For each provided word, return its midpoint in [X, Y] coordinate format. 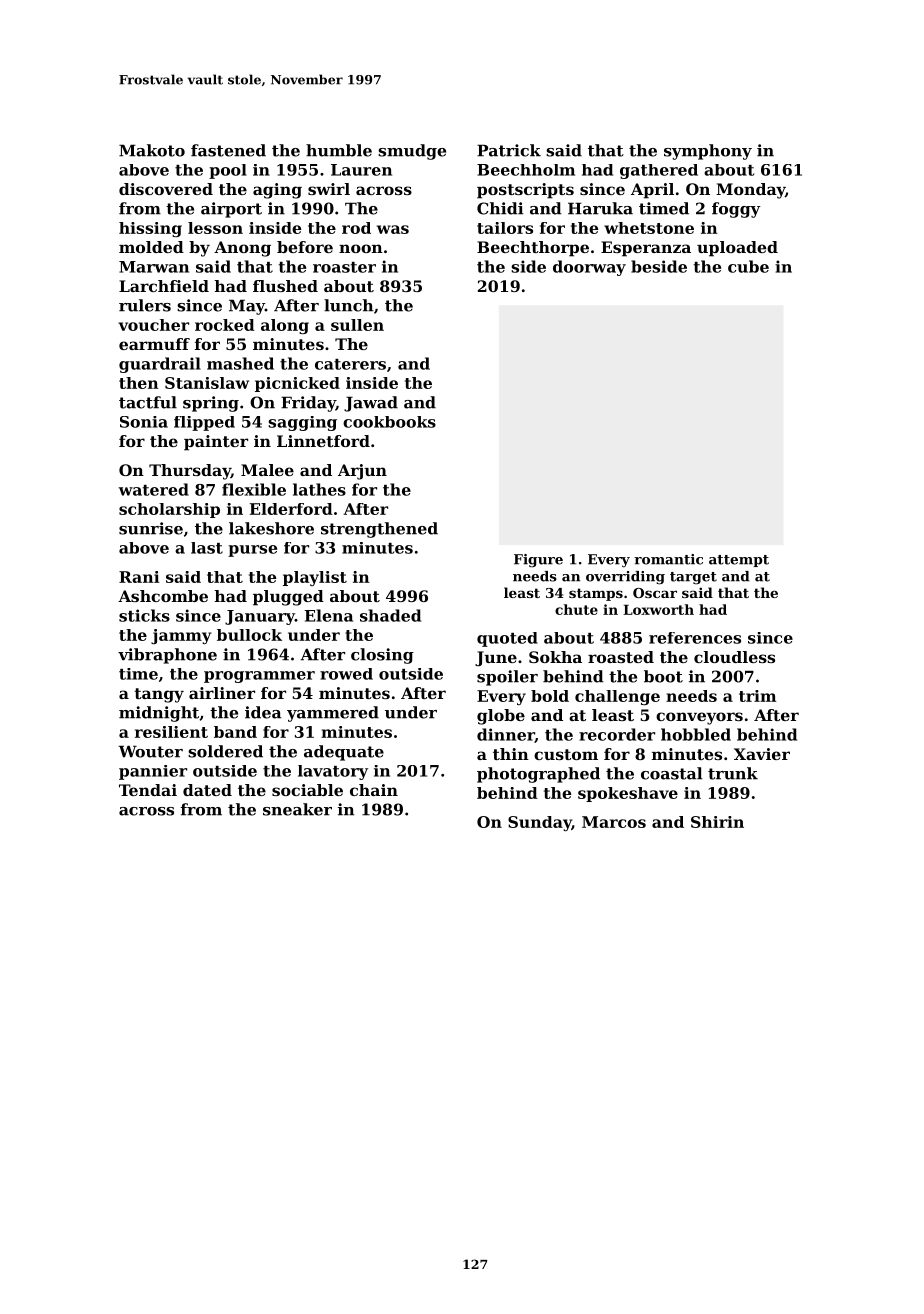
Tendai [148, 790]
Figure [538, 561]
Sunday [540, 823]
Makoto [152, 150]
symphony [708, 152]
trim [757, 696]
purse [252, 551]
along [285, 326]
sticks [144, 615]
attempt [739, 561]
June [496, 659]
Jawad [371, 404]
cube [748, 266]
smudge [412, 152]
